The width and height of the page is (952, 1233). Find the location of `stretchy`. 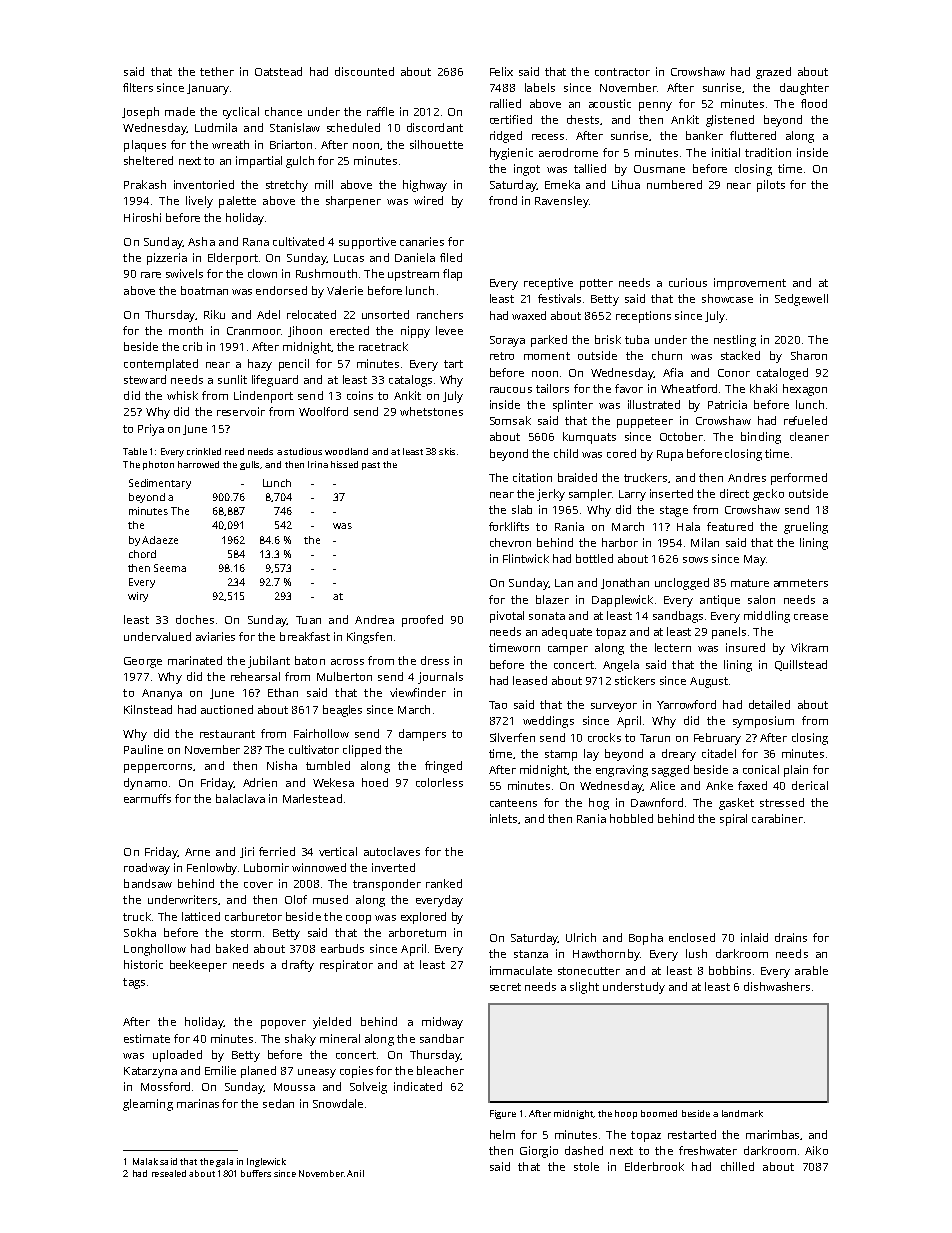

stretchy is located at coordinates (287, 186).
